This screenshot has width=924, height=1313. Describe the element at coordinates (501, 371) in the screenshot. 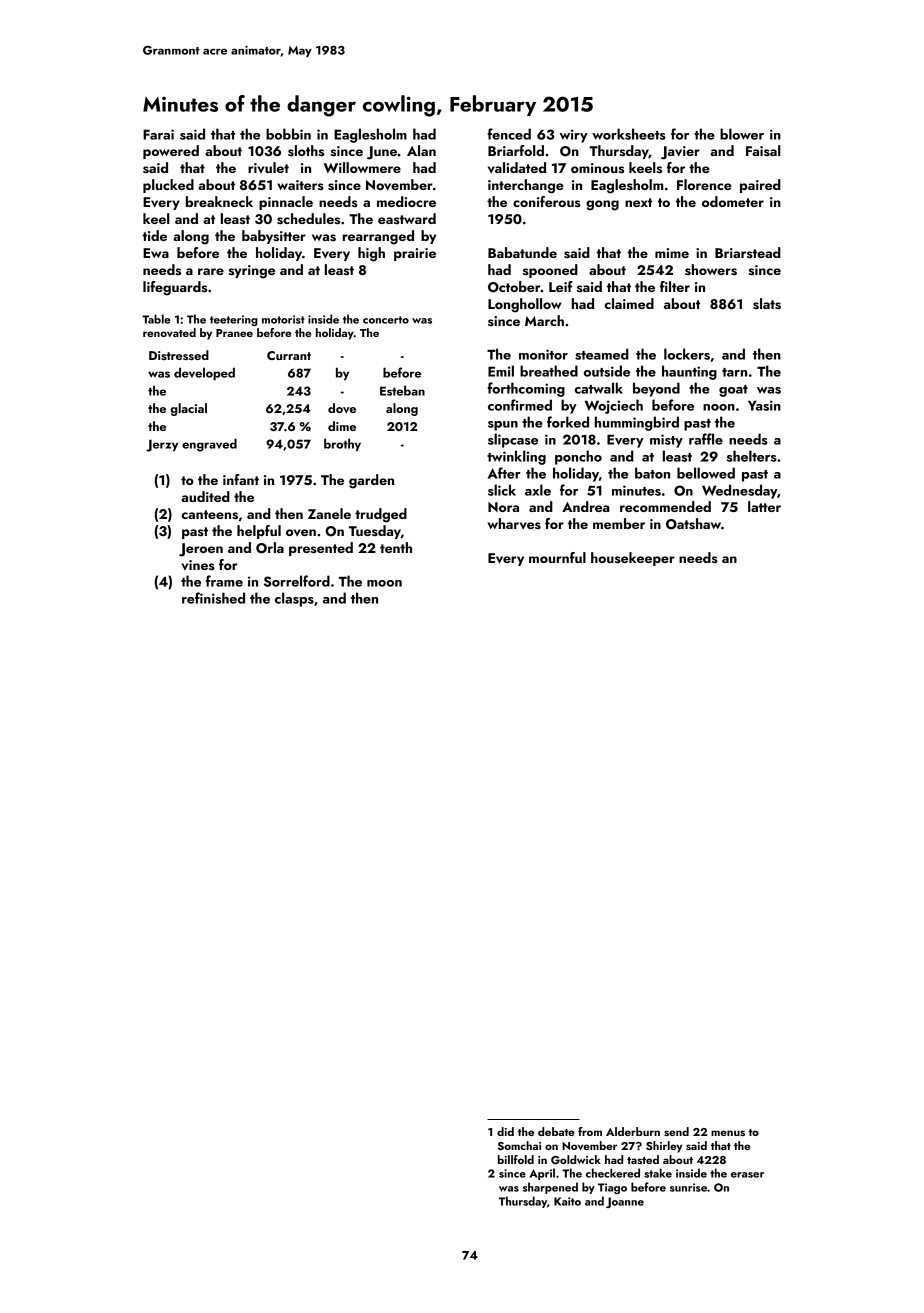

I see `Emil` at that location.
